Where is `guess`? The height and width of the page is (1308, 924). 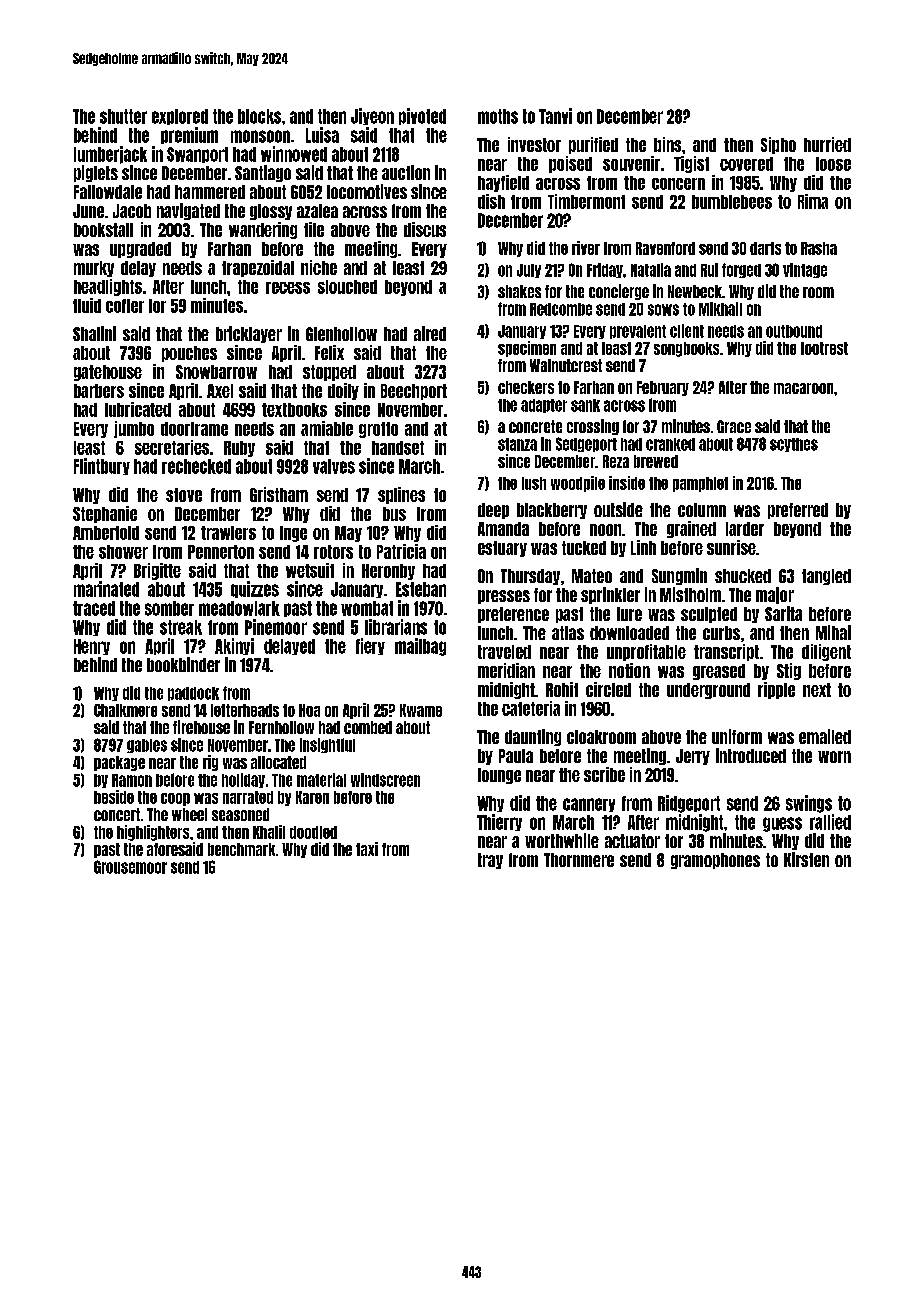
guess is located at coordinates (782, 824).
